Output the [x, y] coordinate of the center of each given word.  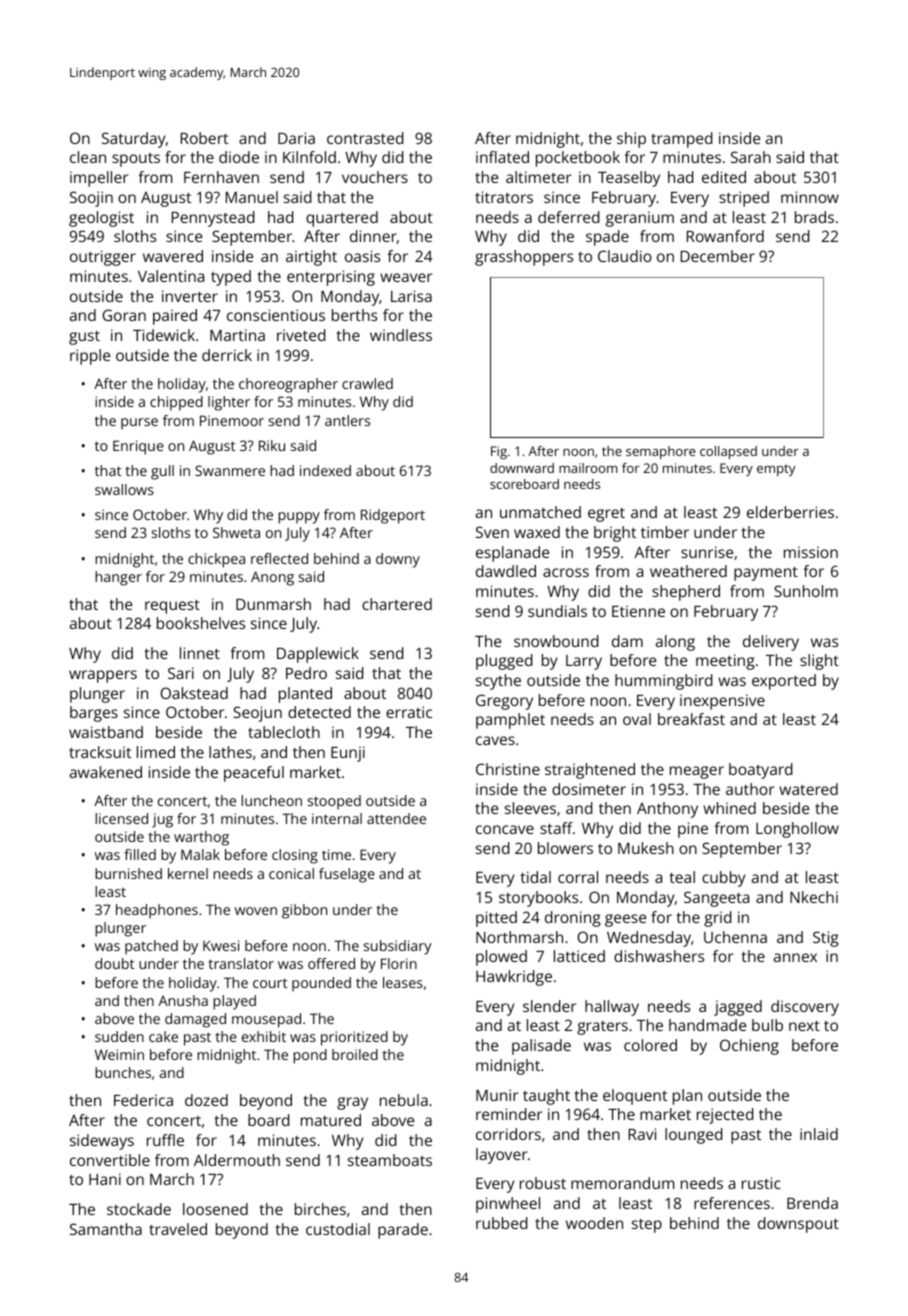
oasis [362, 256]
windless [401, 335]
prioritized [354, 1038]
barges [94, 714]
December [718, 256]
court [270, 983]
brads [814, 217]
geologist [101, 219]
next [804, 1025]
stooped [334, 802]
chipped [176, 403]
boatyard [760, 771]
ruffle [165, 1140]
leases [403, 982]
